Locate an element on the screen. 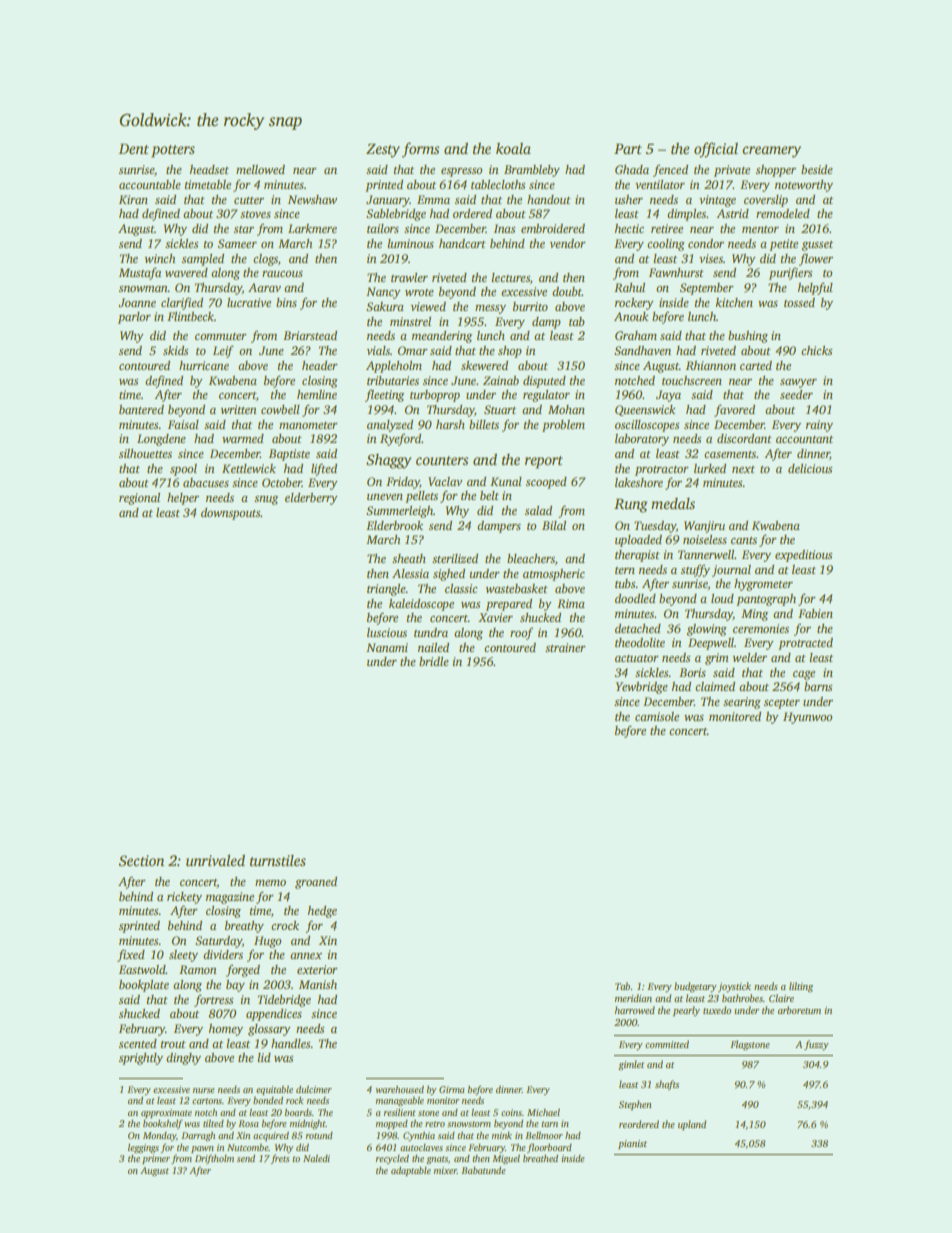 This screenshot has height=1233, width=952. Sandhaven is located at coordinates (642, 350).
